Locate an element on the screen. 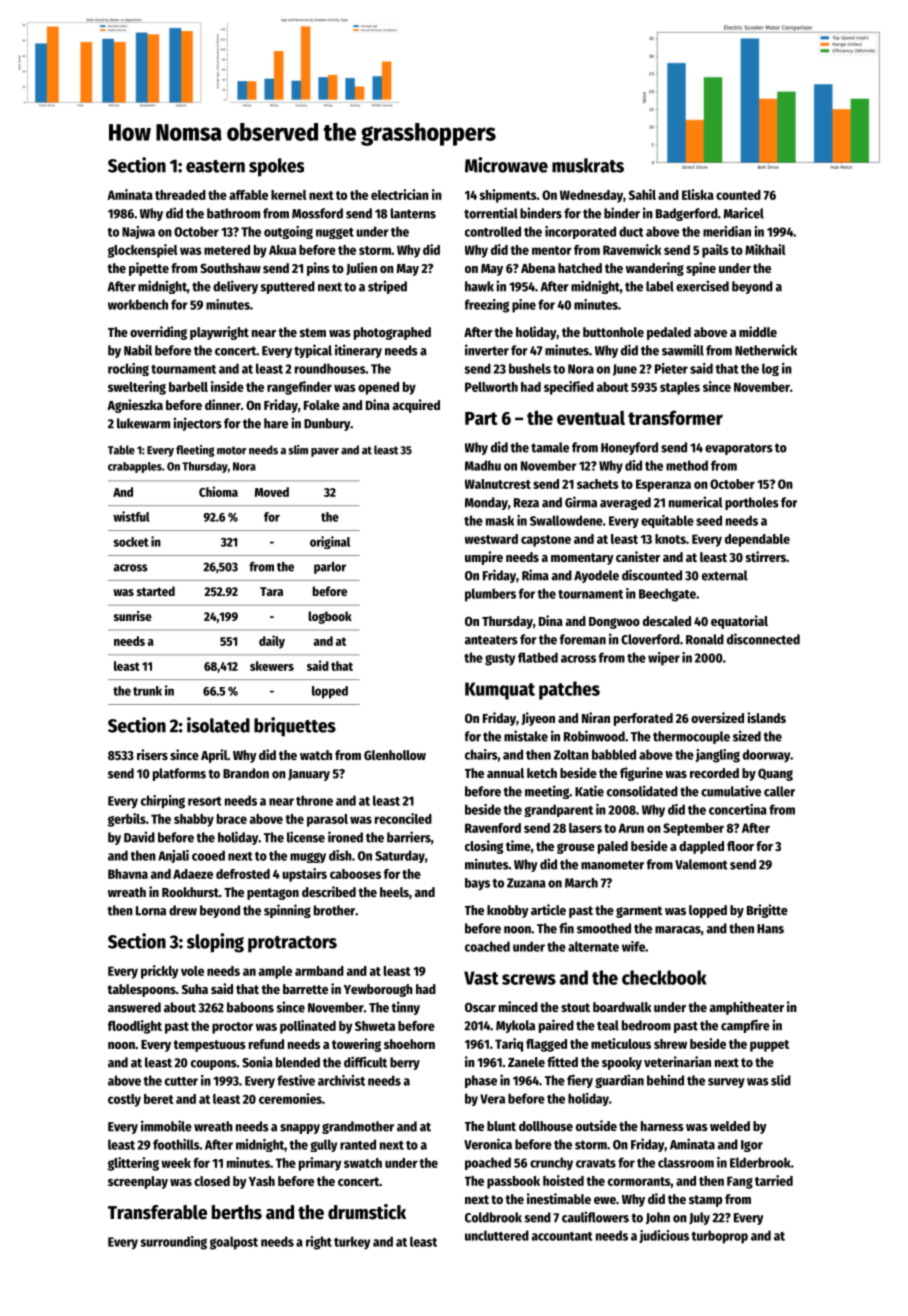 The height and width of the screenshot is (1316, 908). Dongwoo is located at coordinates (614, 623).
